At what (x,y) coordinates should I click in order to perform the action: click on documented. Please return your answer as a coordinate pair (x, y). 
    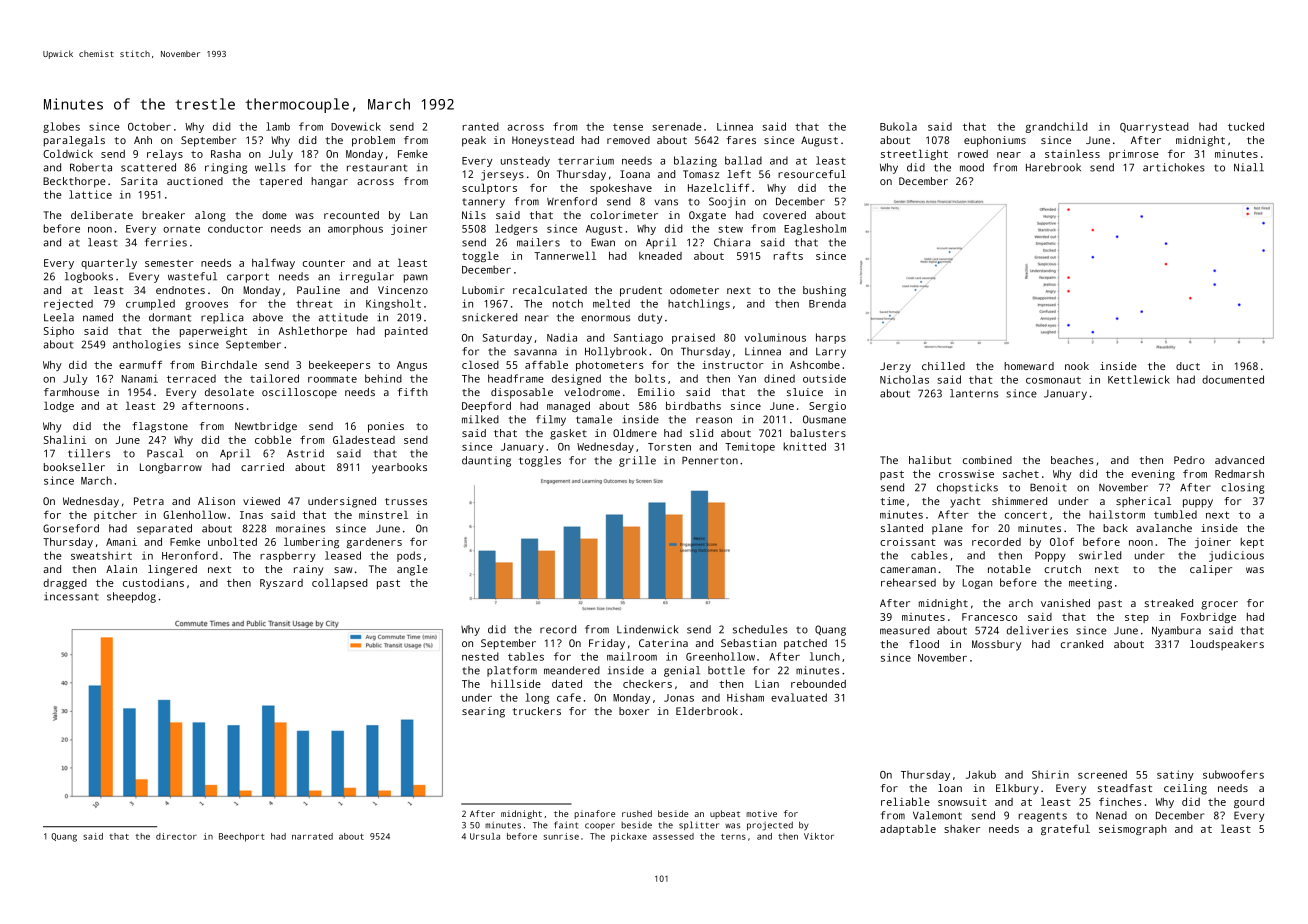
    Looking at the image, I should click on (1233, 379).
